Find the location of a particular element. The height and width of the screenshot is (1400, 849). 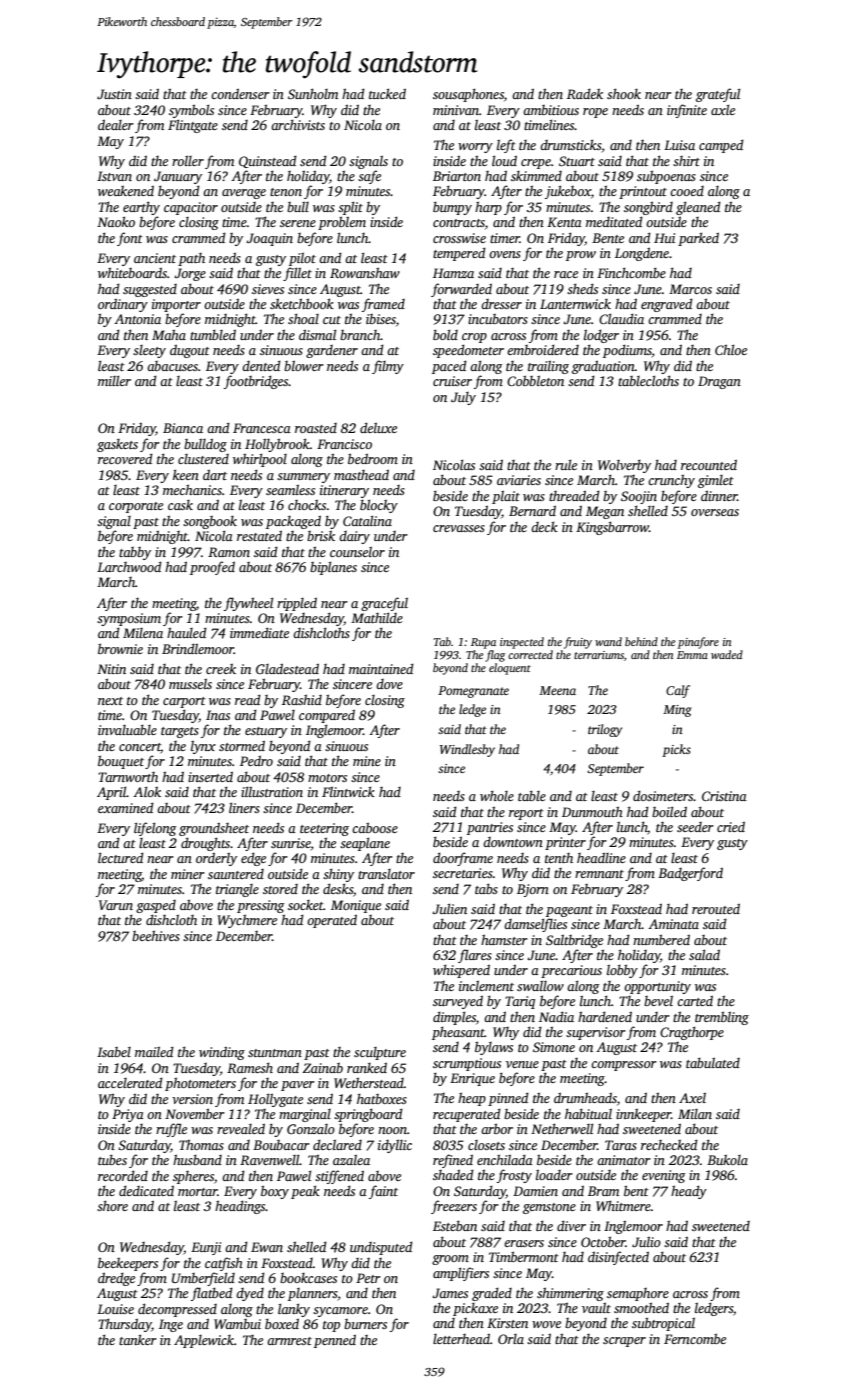

symposium is located at coordinates (129, 619).
